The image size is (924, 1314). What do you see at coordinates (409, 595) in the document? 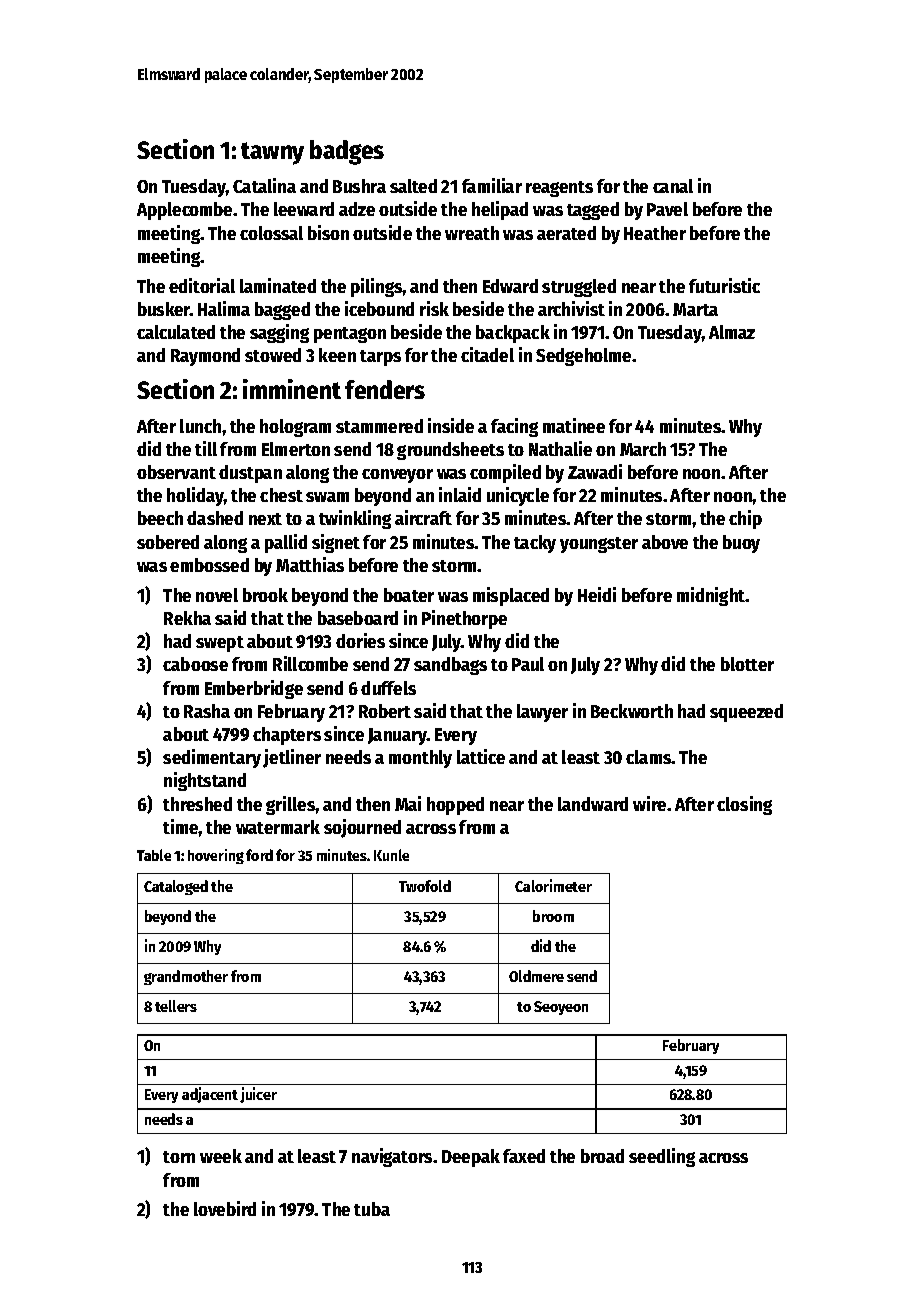
I see `boater` at bounding box center [409, 595].
